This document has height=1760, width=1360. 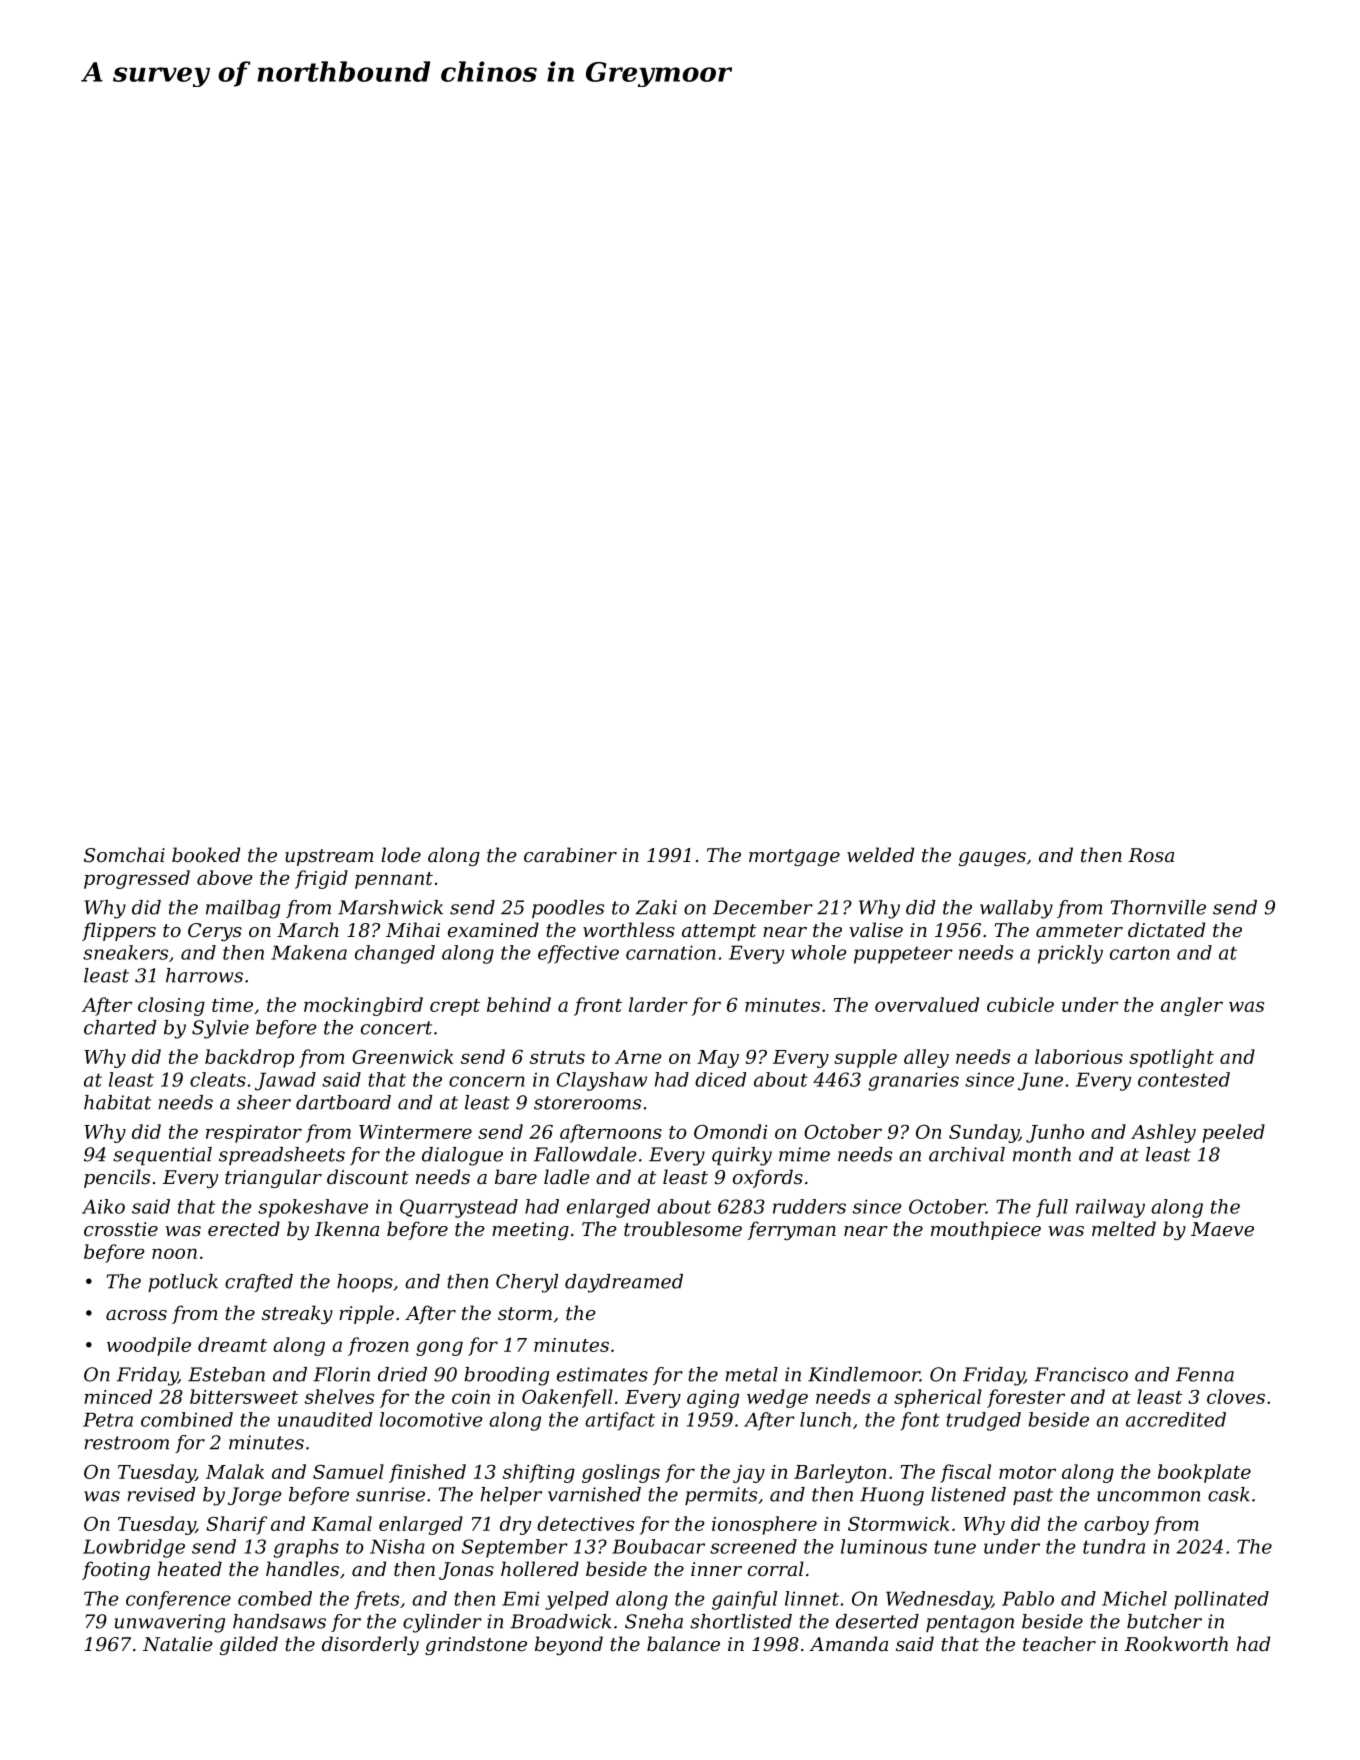 I want to click on carabiner, so click(x=570, y=854).
